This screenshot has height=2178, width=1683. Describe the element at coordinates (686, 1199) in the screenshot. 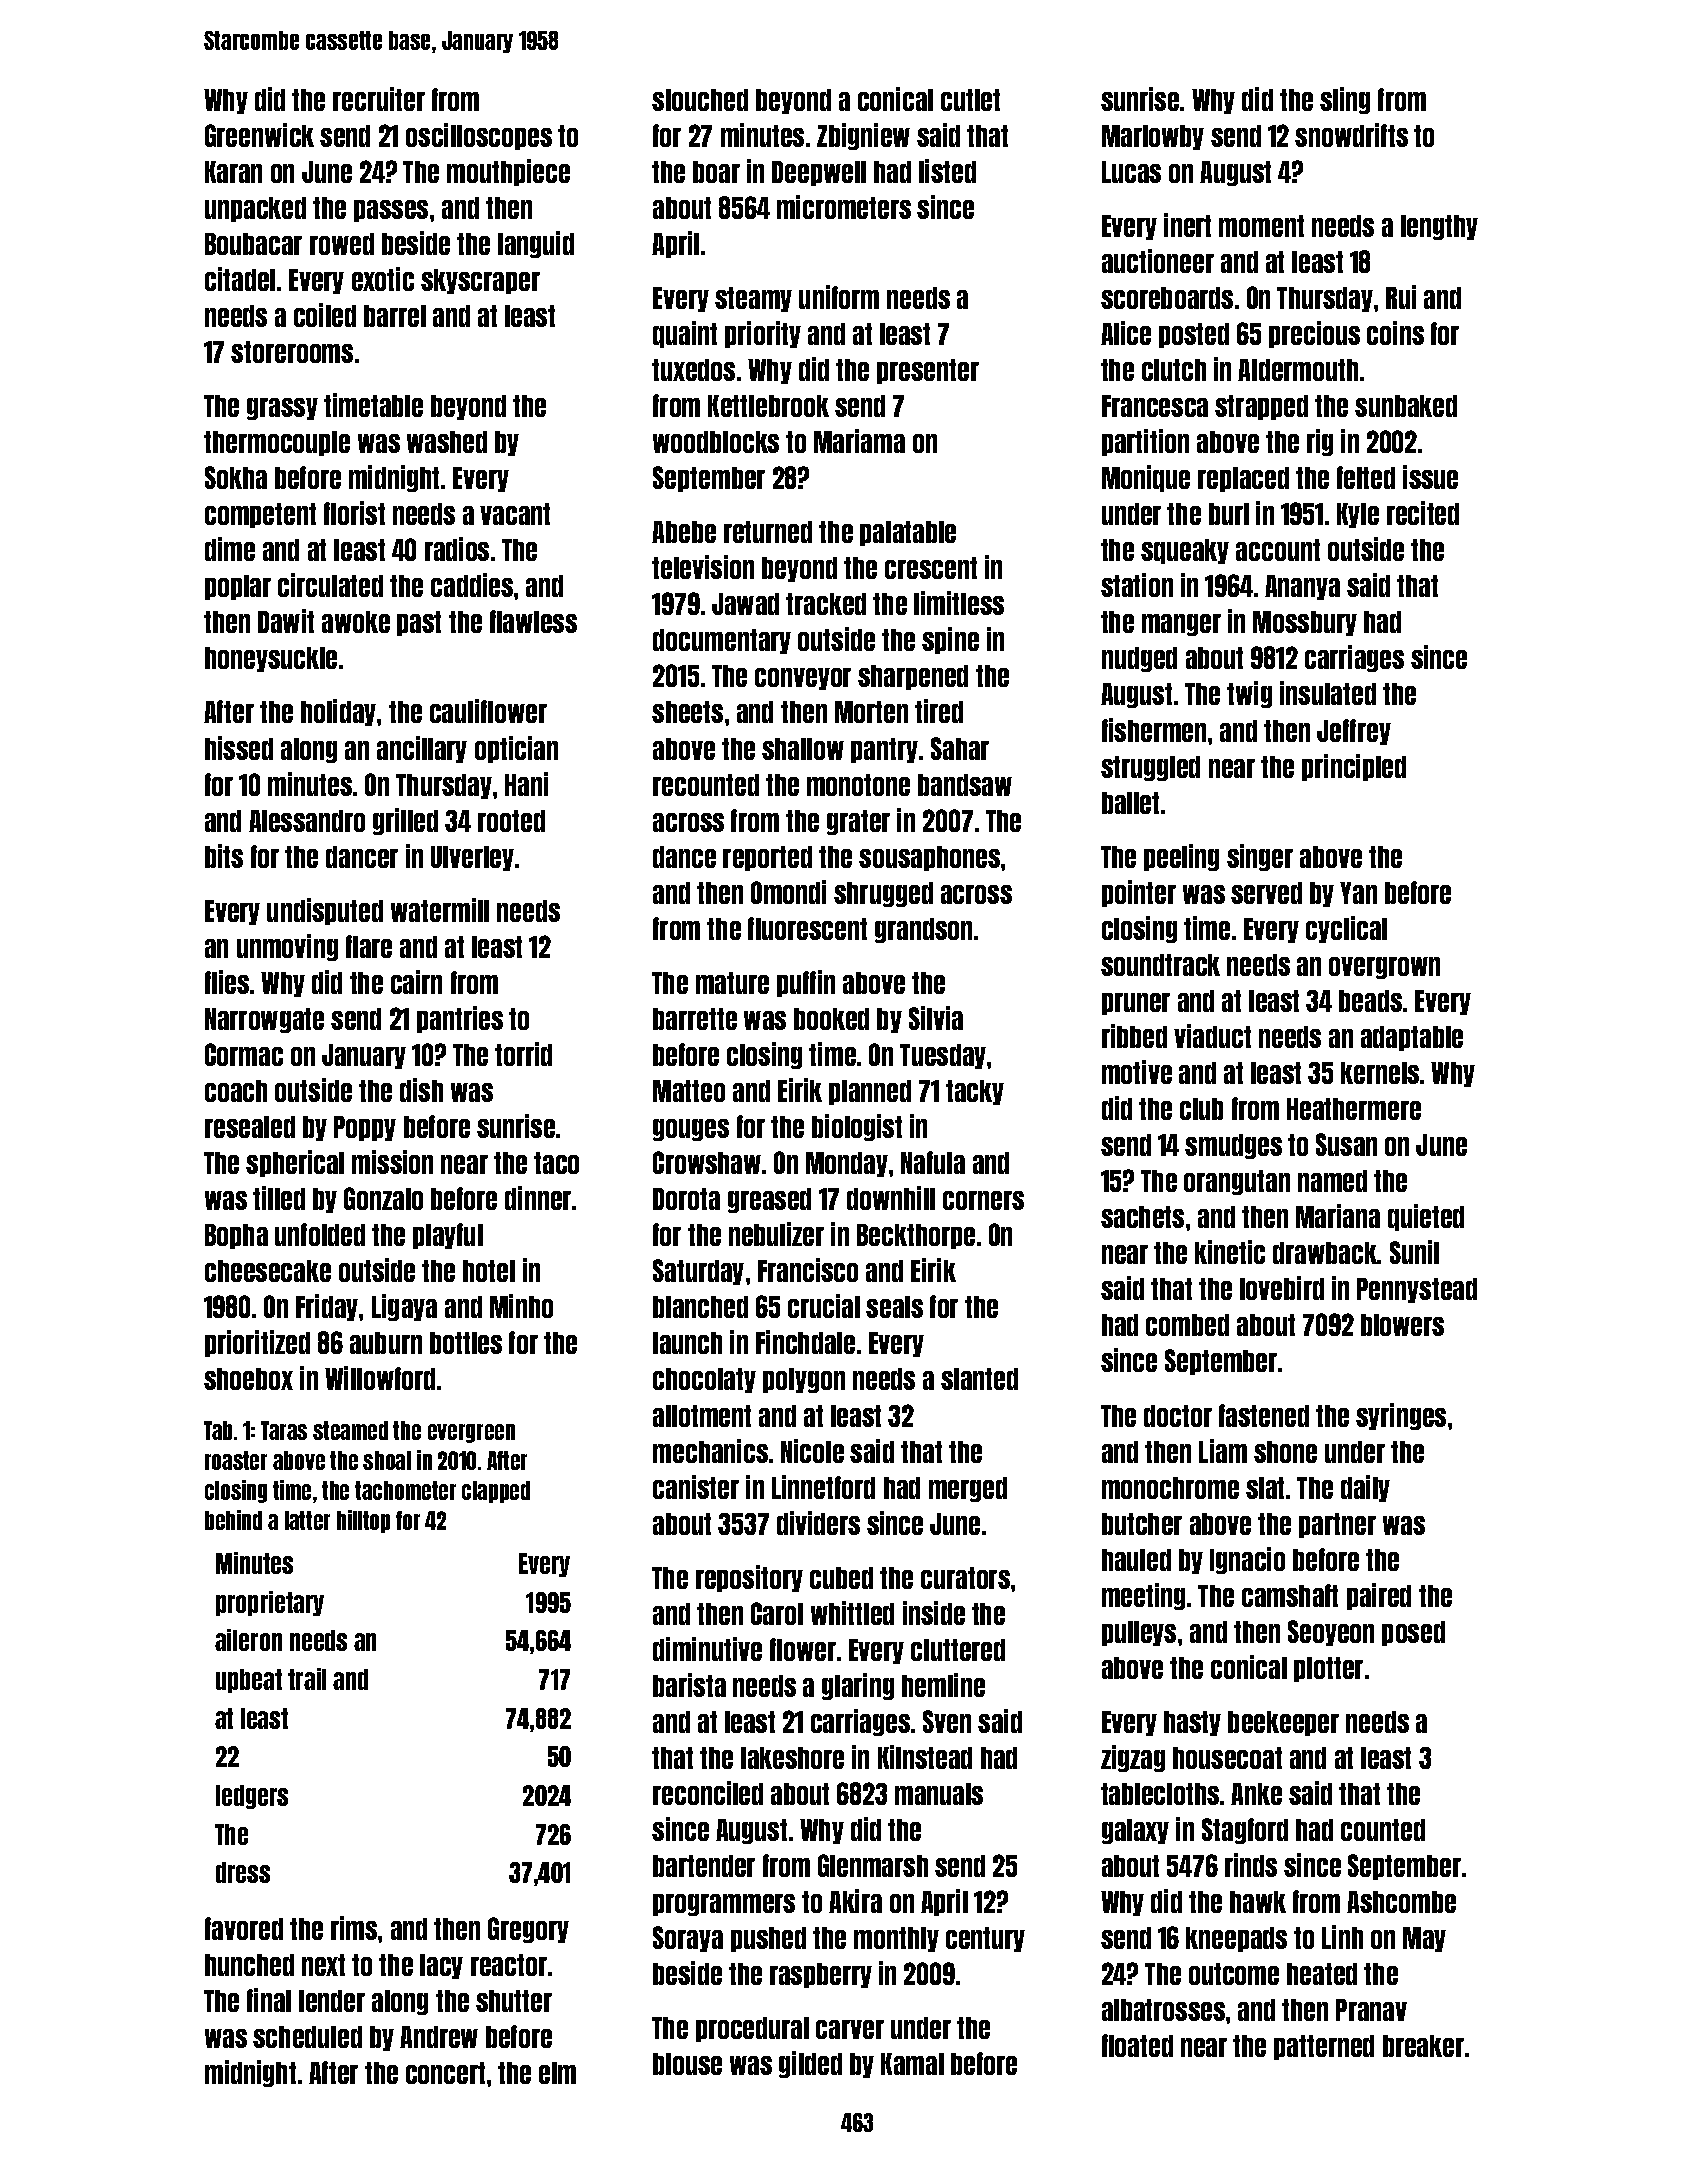

I see `Dorota` at that location.
